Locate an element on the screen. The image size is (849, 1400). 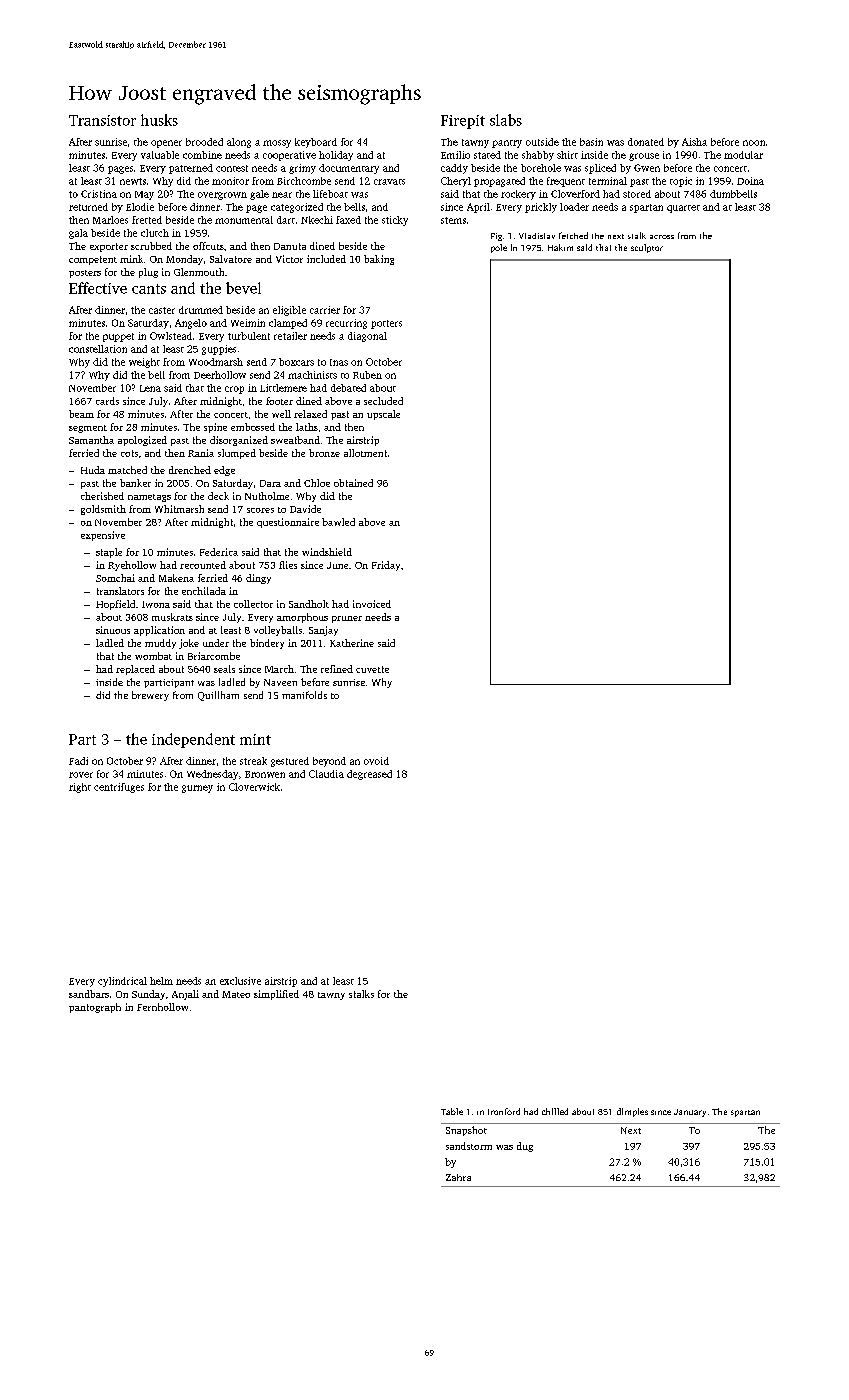
Fernhollow is located at coordinates (162, 1007).
